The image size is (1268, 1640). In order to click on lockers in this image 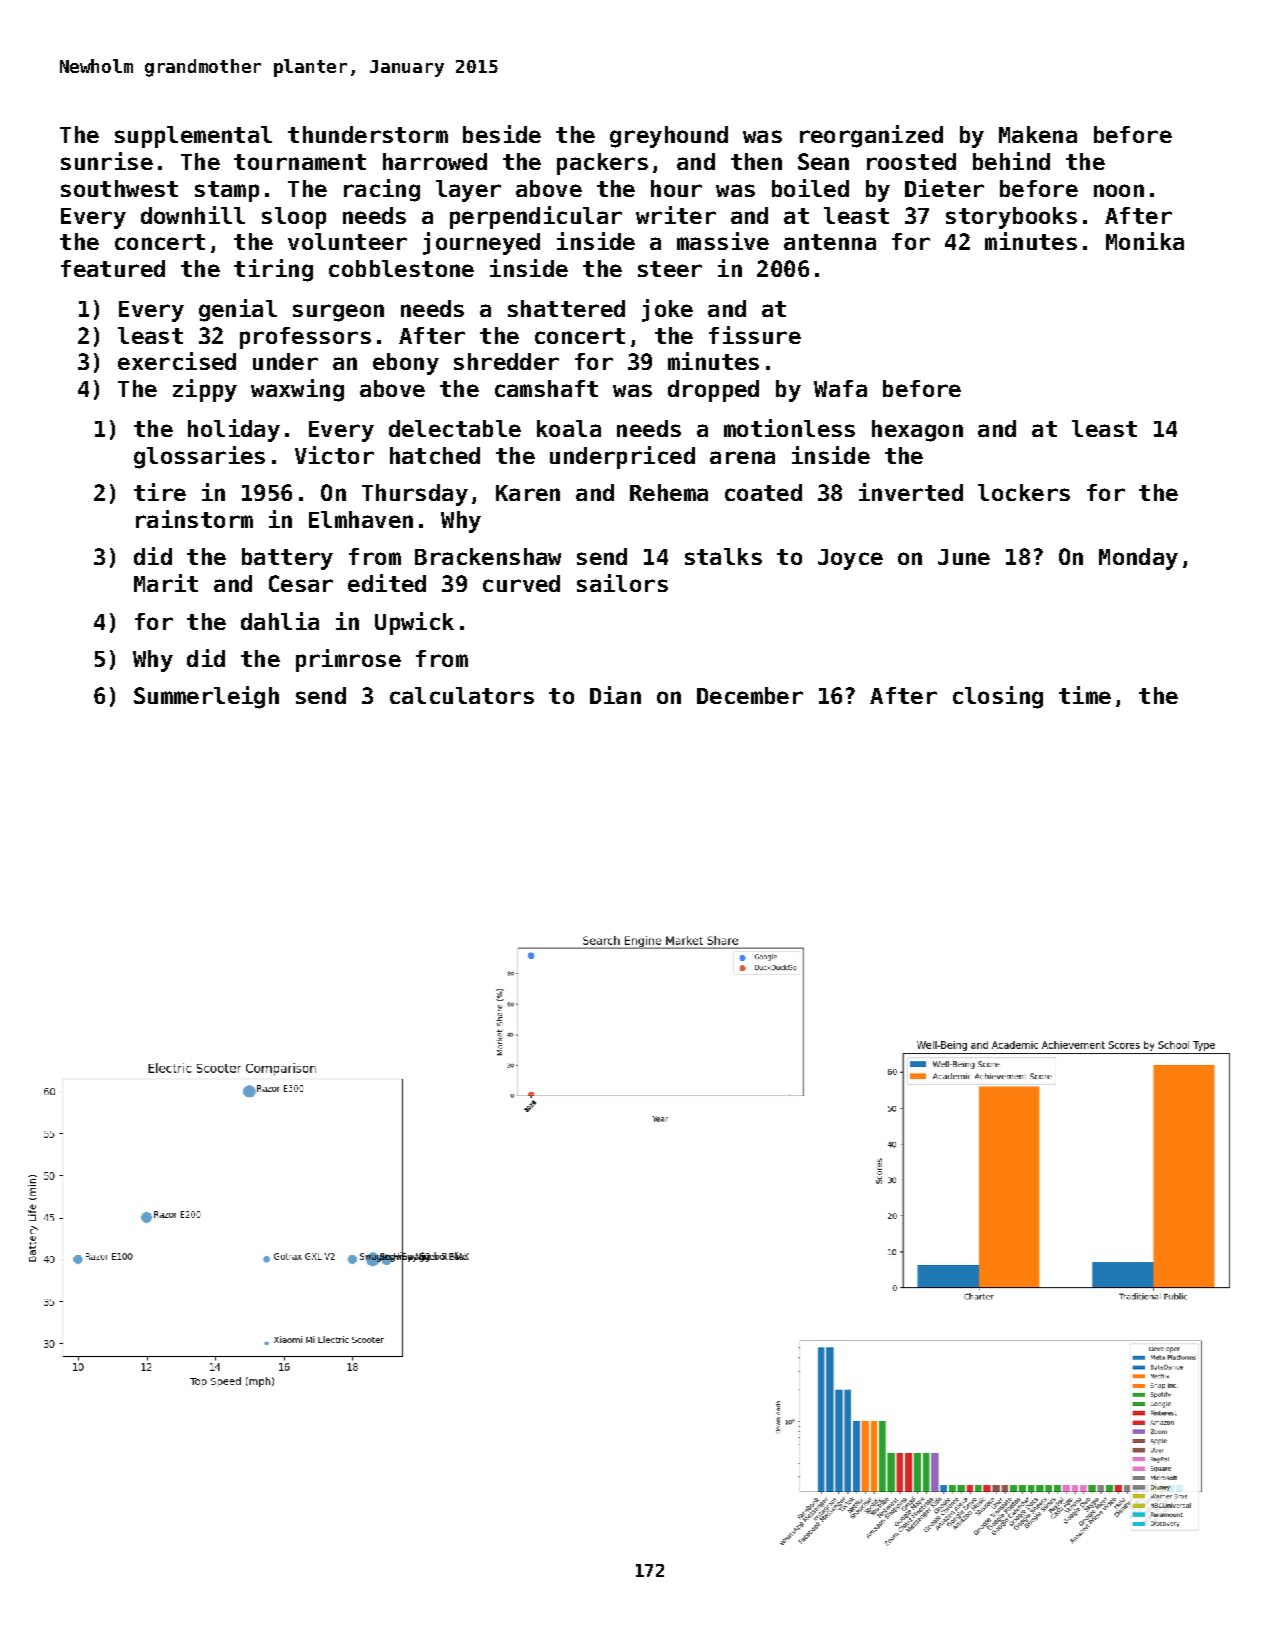, I will do `click(1024, 492)`.
